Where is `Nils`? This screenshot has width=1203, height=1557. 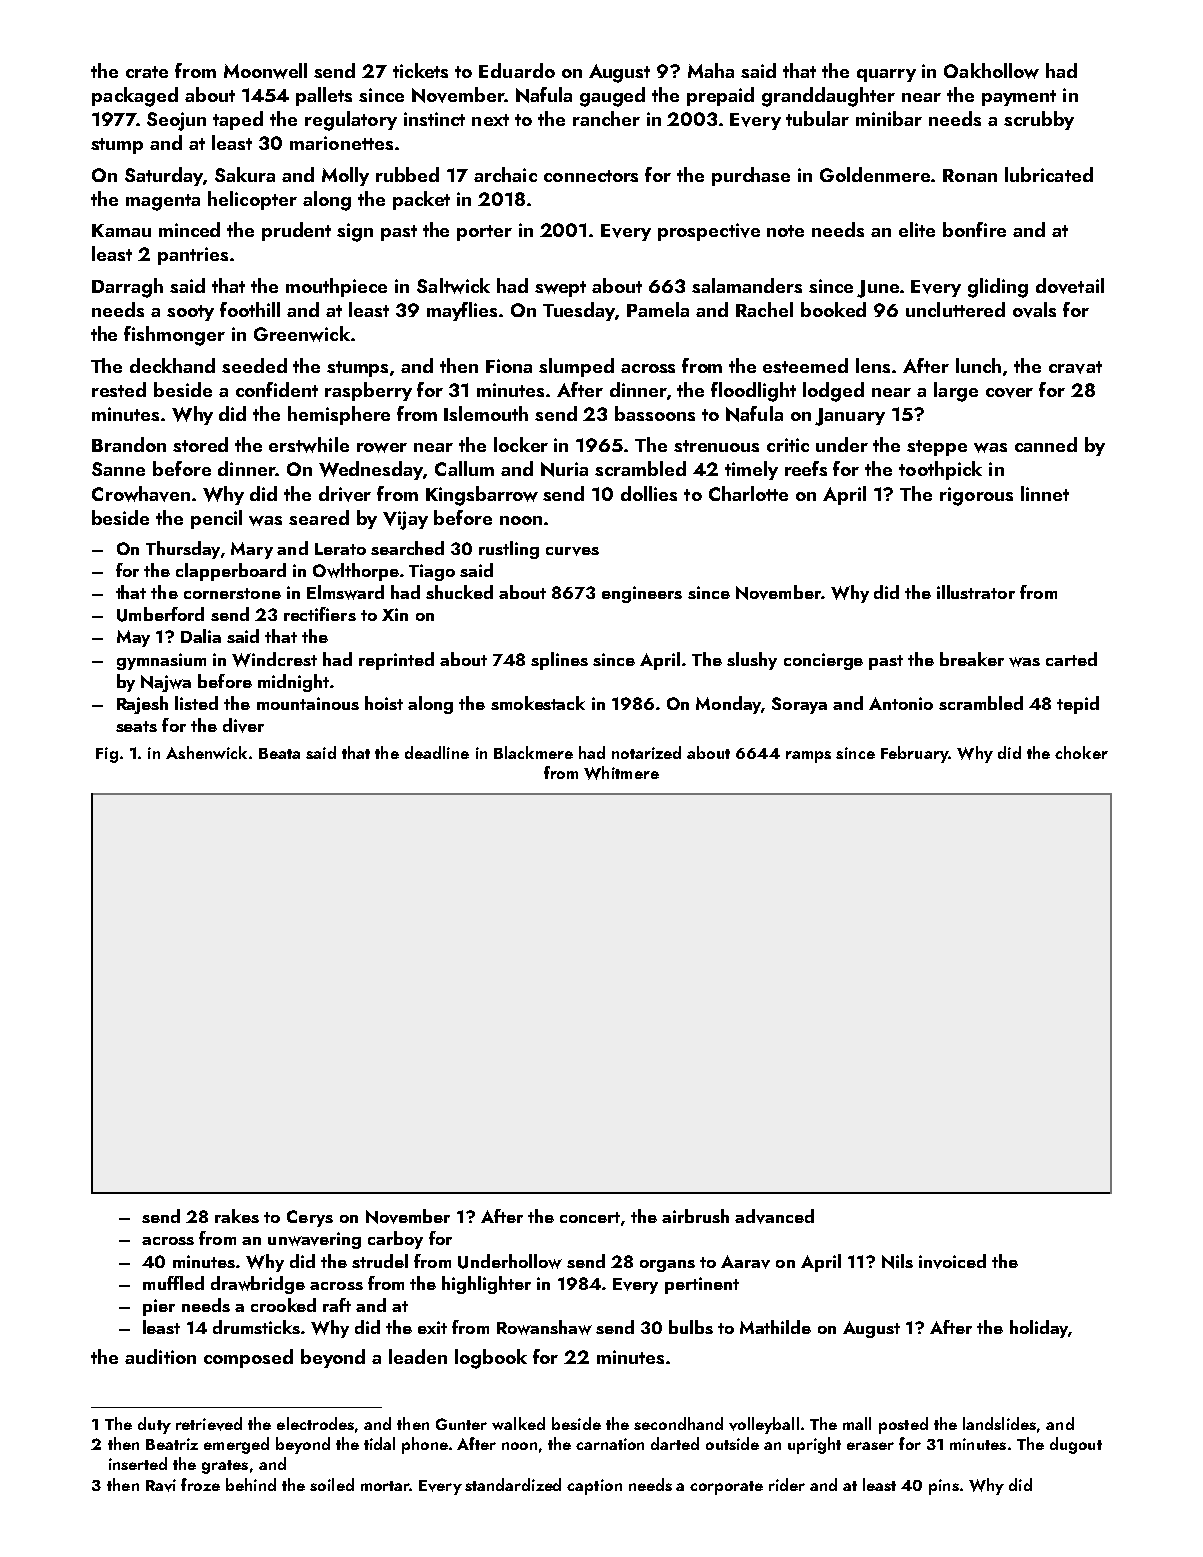 Nils is located at coordinates (897, 1261).
